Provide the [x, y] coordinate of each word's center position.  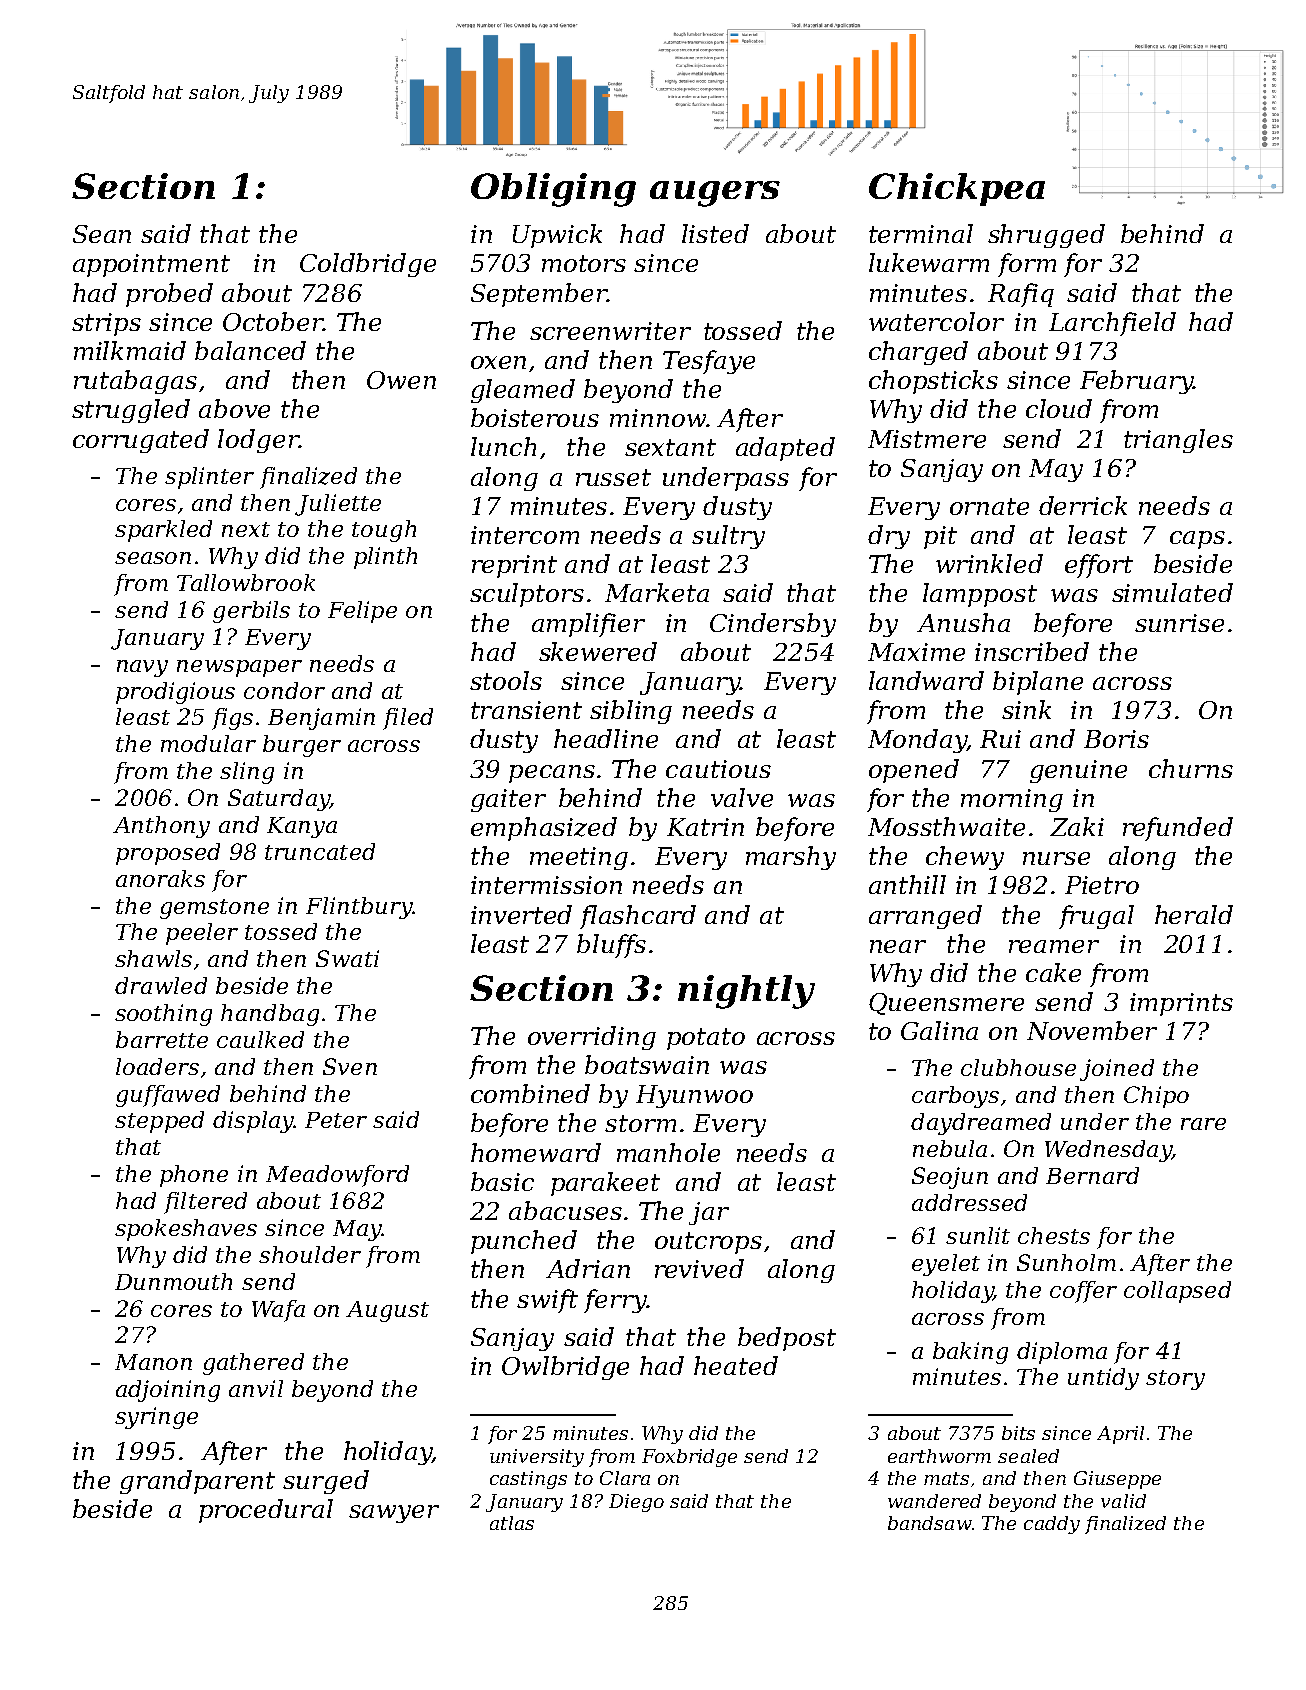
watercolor [936, 321]
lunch [503, 446]
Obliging [553, 190]
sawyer [394, 1514]
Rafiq [1021, 295]
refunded [1178, 829]
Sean [102, 234]
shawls [153, 958]
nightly [746, 992]
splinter [209, 478]
